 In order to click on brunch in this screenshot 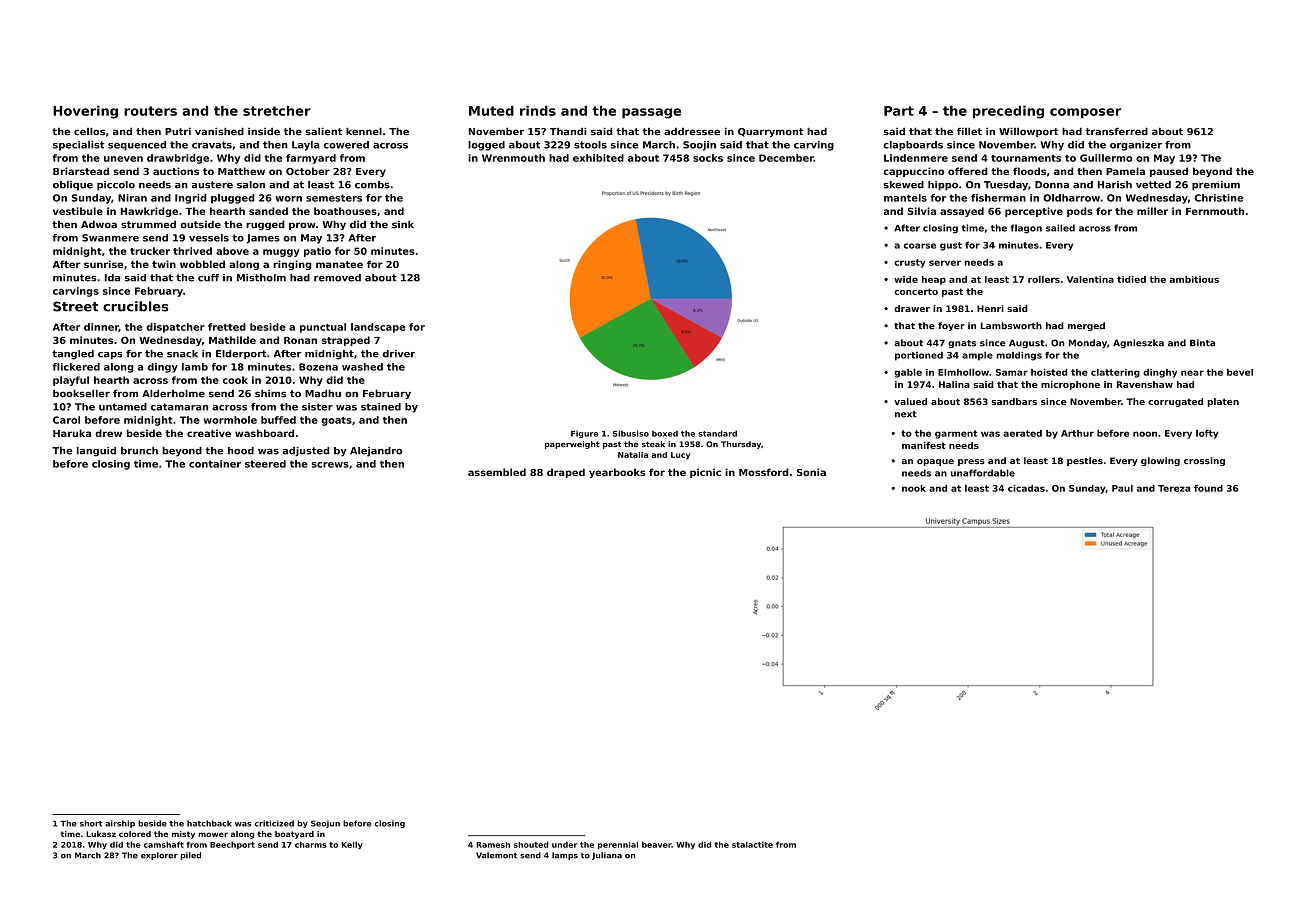, I will do `click(139, 451)`.
